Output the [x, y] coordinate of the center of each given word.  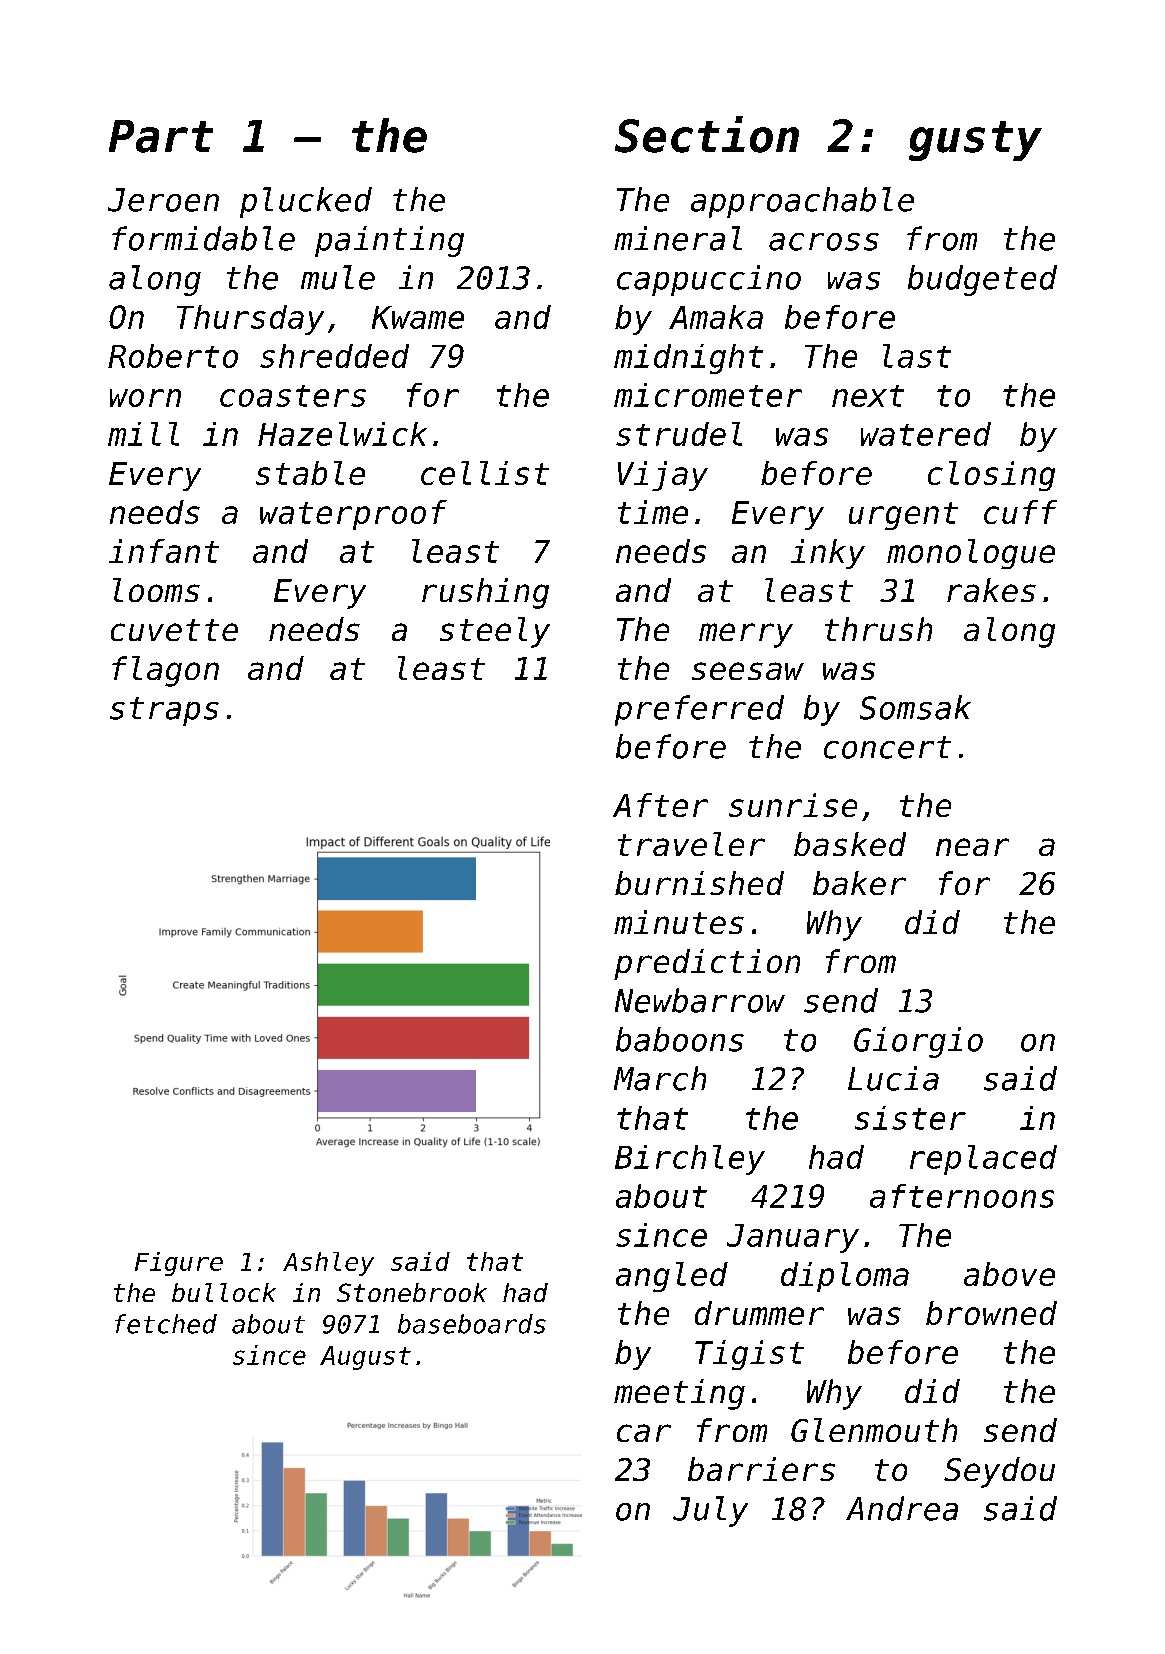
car [644, 1433]
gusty [975, 141]
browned [991, 1313]
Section [707, 134]
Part [161, 136]
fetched [166, 1324]
